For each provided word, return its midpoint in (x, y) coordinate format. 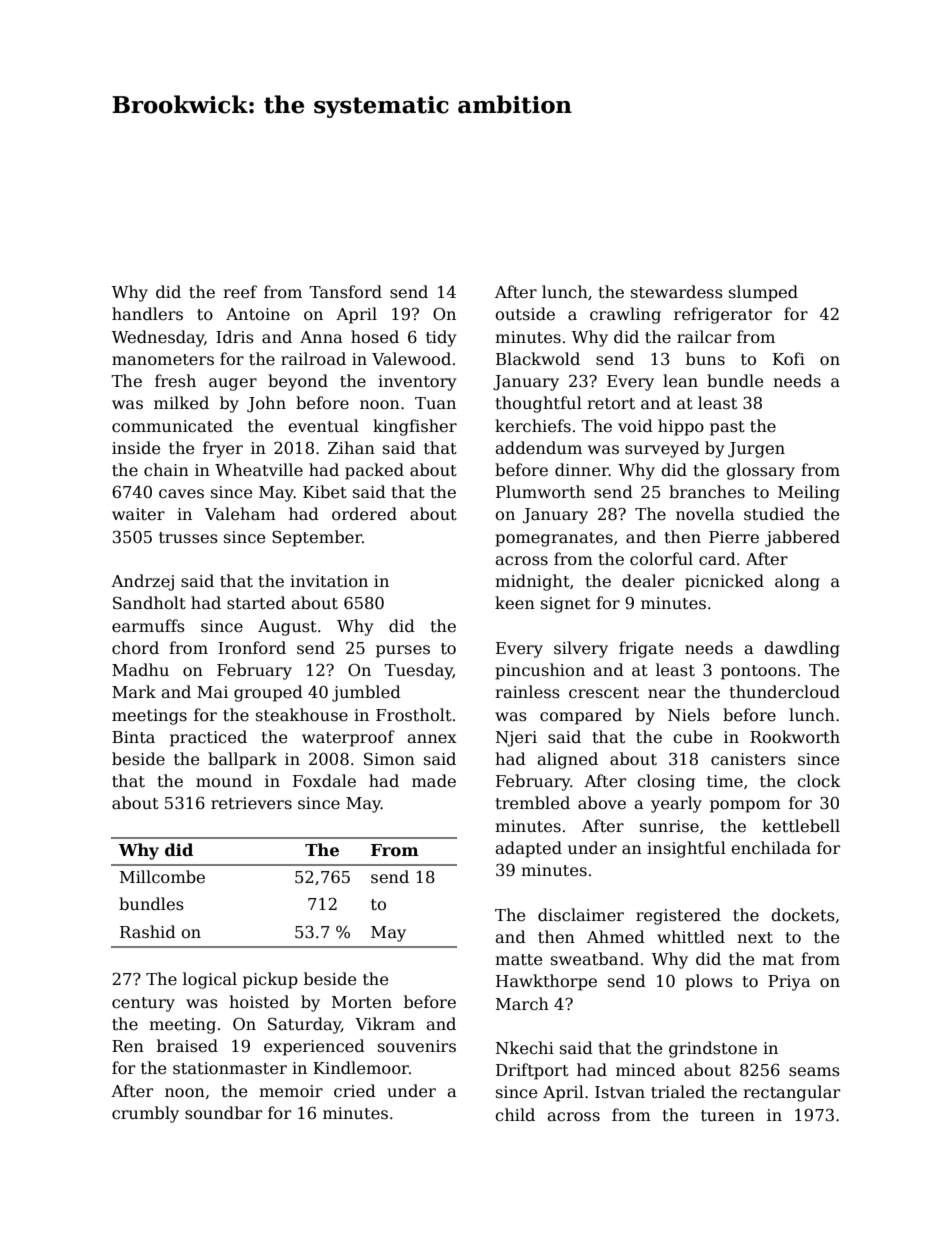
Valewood (411, 359)
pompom (745, 806)
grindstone (713, 1049)
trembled (532, 803)
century (143, 1004)
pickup (270, 980)
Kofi (789, 358)
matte (518, 960)
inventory (417, 383)
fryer (223, 449)
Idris (235, 336)
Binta (133, 737)
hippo (681, 427)
